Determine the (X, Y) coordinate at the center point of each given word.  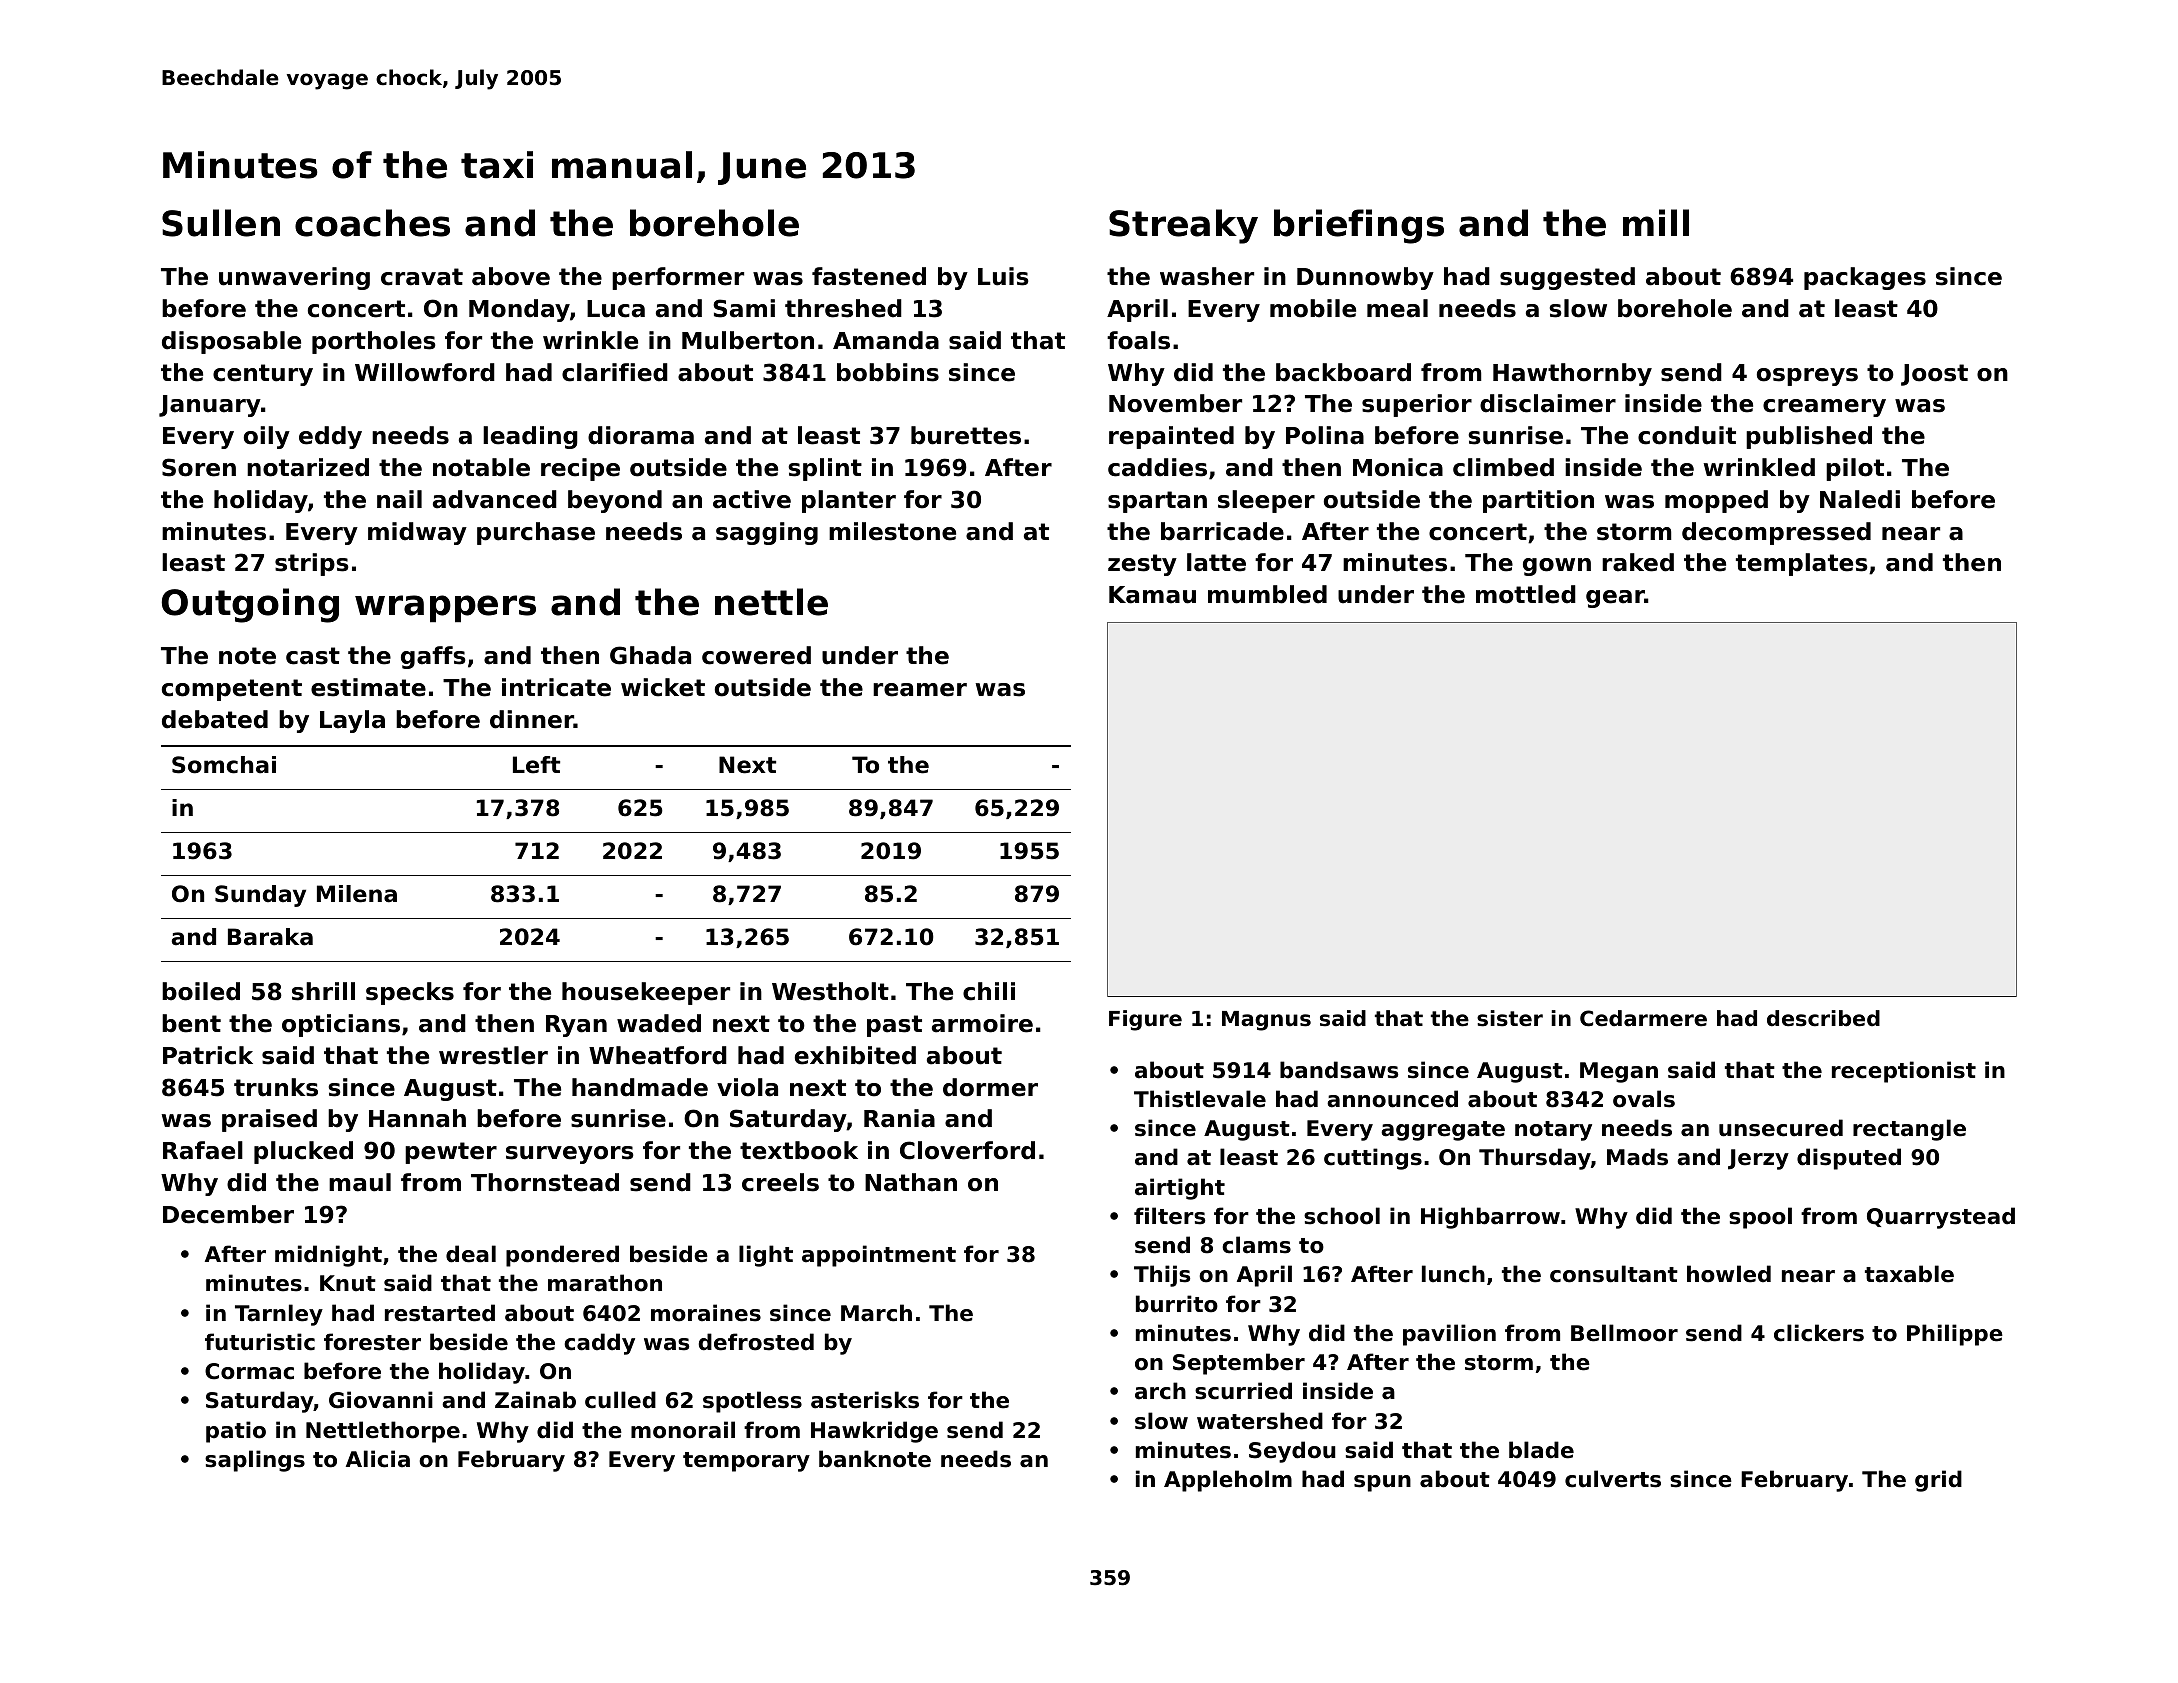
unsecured (1781, 1128)
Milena (357, 894)
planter (849, 501)
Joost (1934, 375)
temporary (746, 1462)
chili (989, 991)
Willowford (425, 372)
